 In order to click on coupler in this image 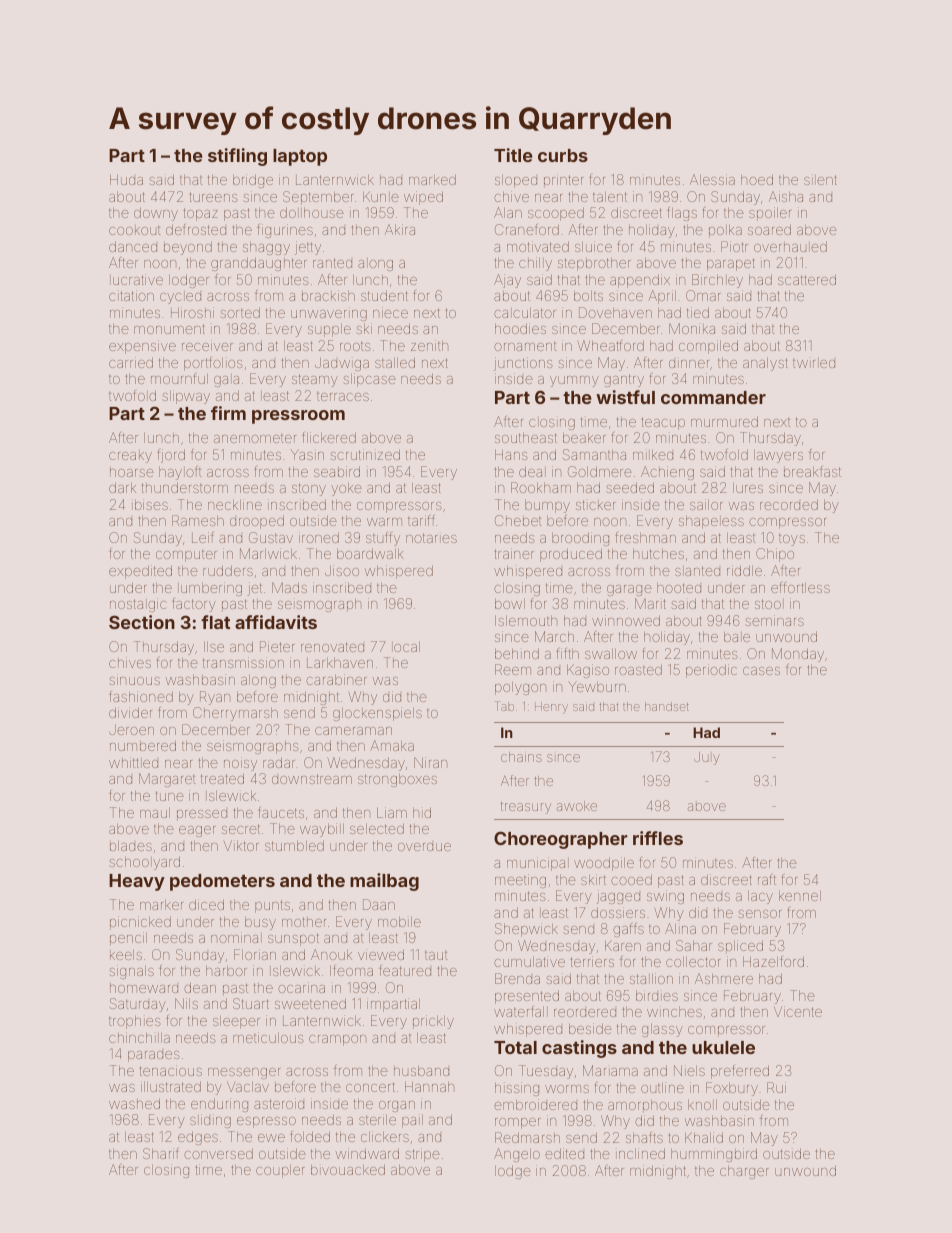, I will do `click(280, 1171)`.
